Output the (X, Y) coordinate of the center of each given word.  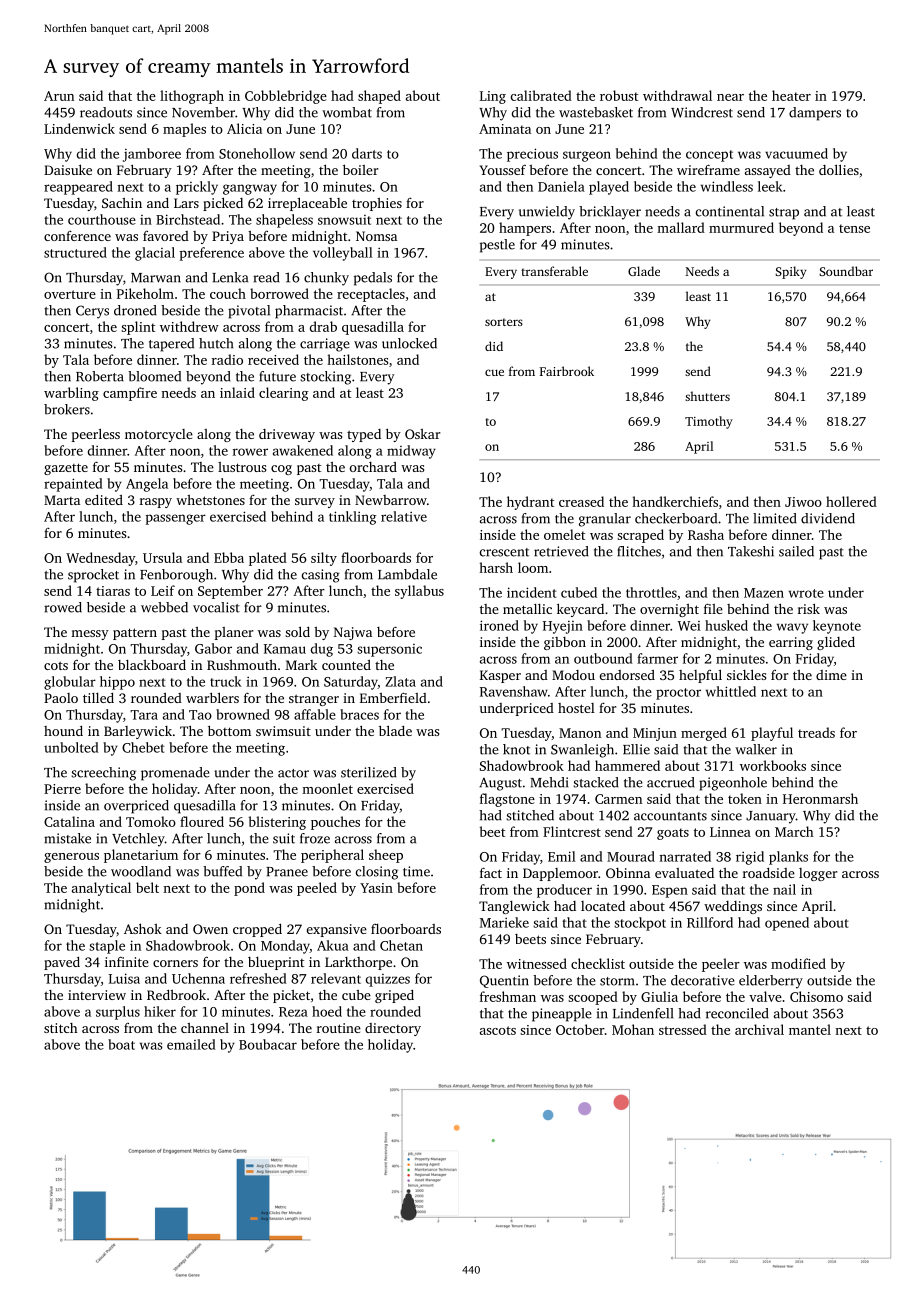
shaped (379, 97)
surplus (118, 1013)
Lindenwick (79, 128)
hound (63, 731)
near (730, 97)
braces (359, 714)
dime (831, 675)
